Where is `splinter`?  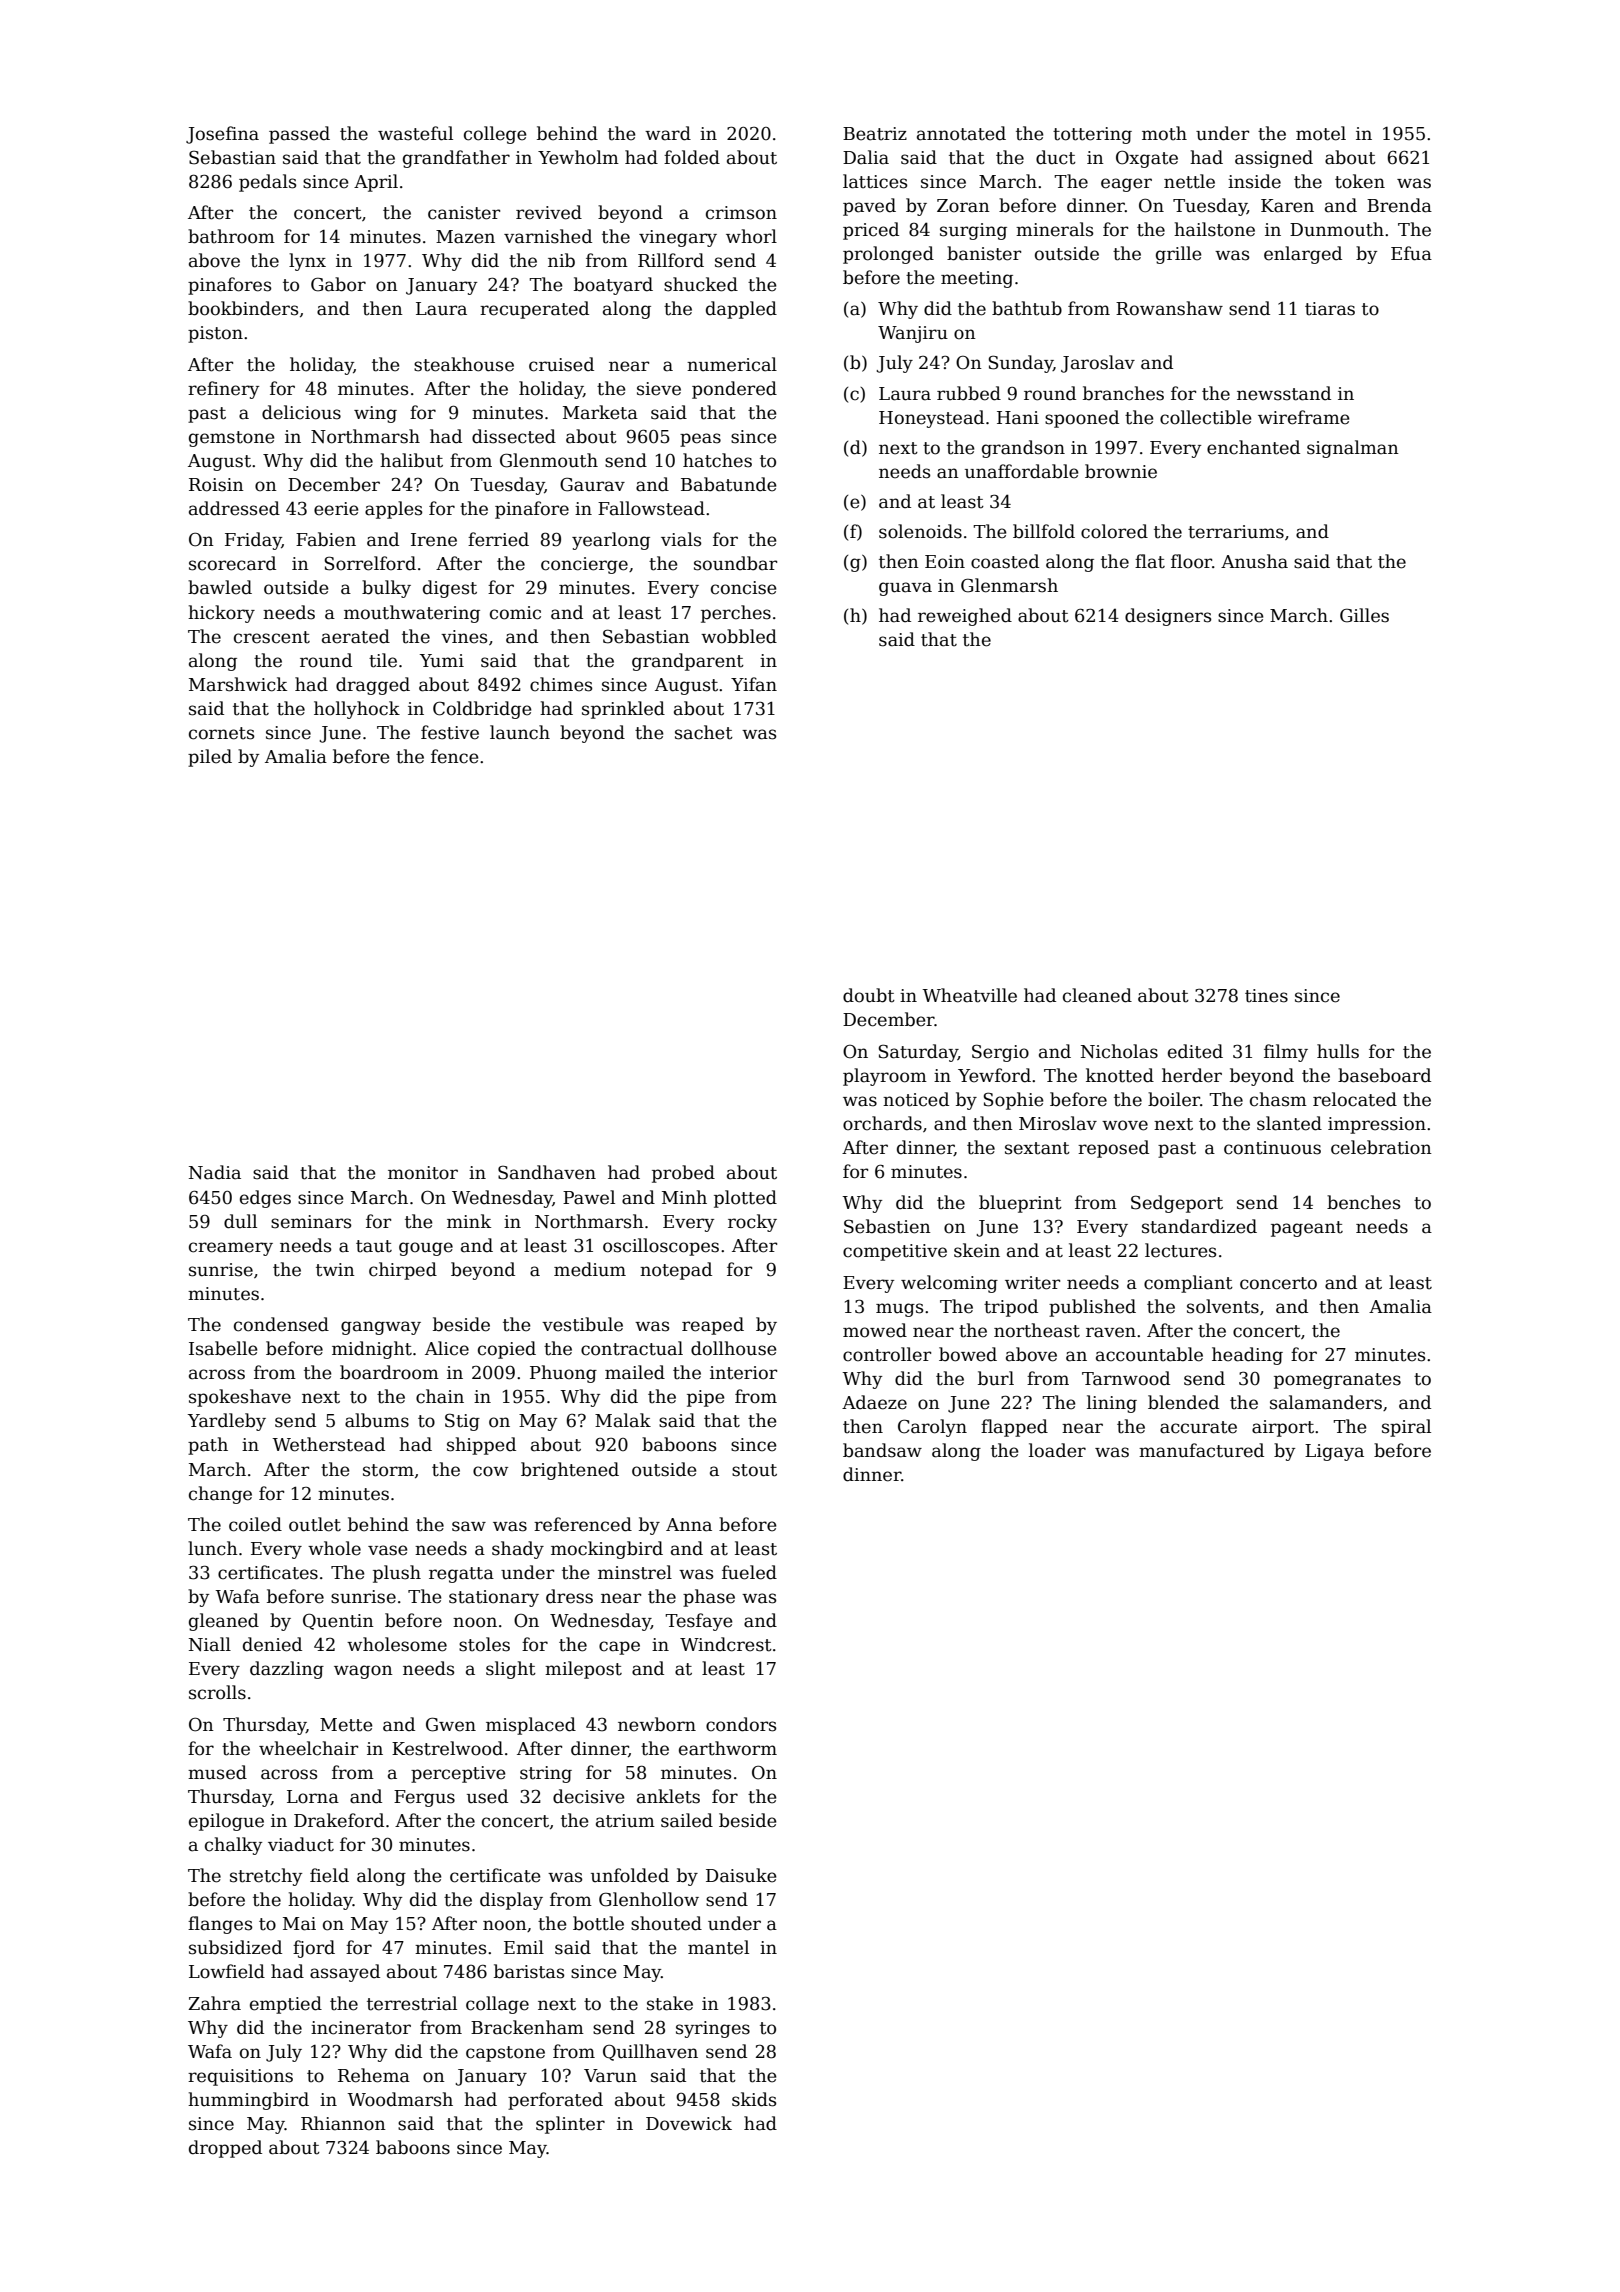
splinter is located at coordinates (570, 2125).
